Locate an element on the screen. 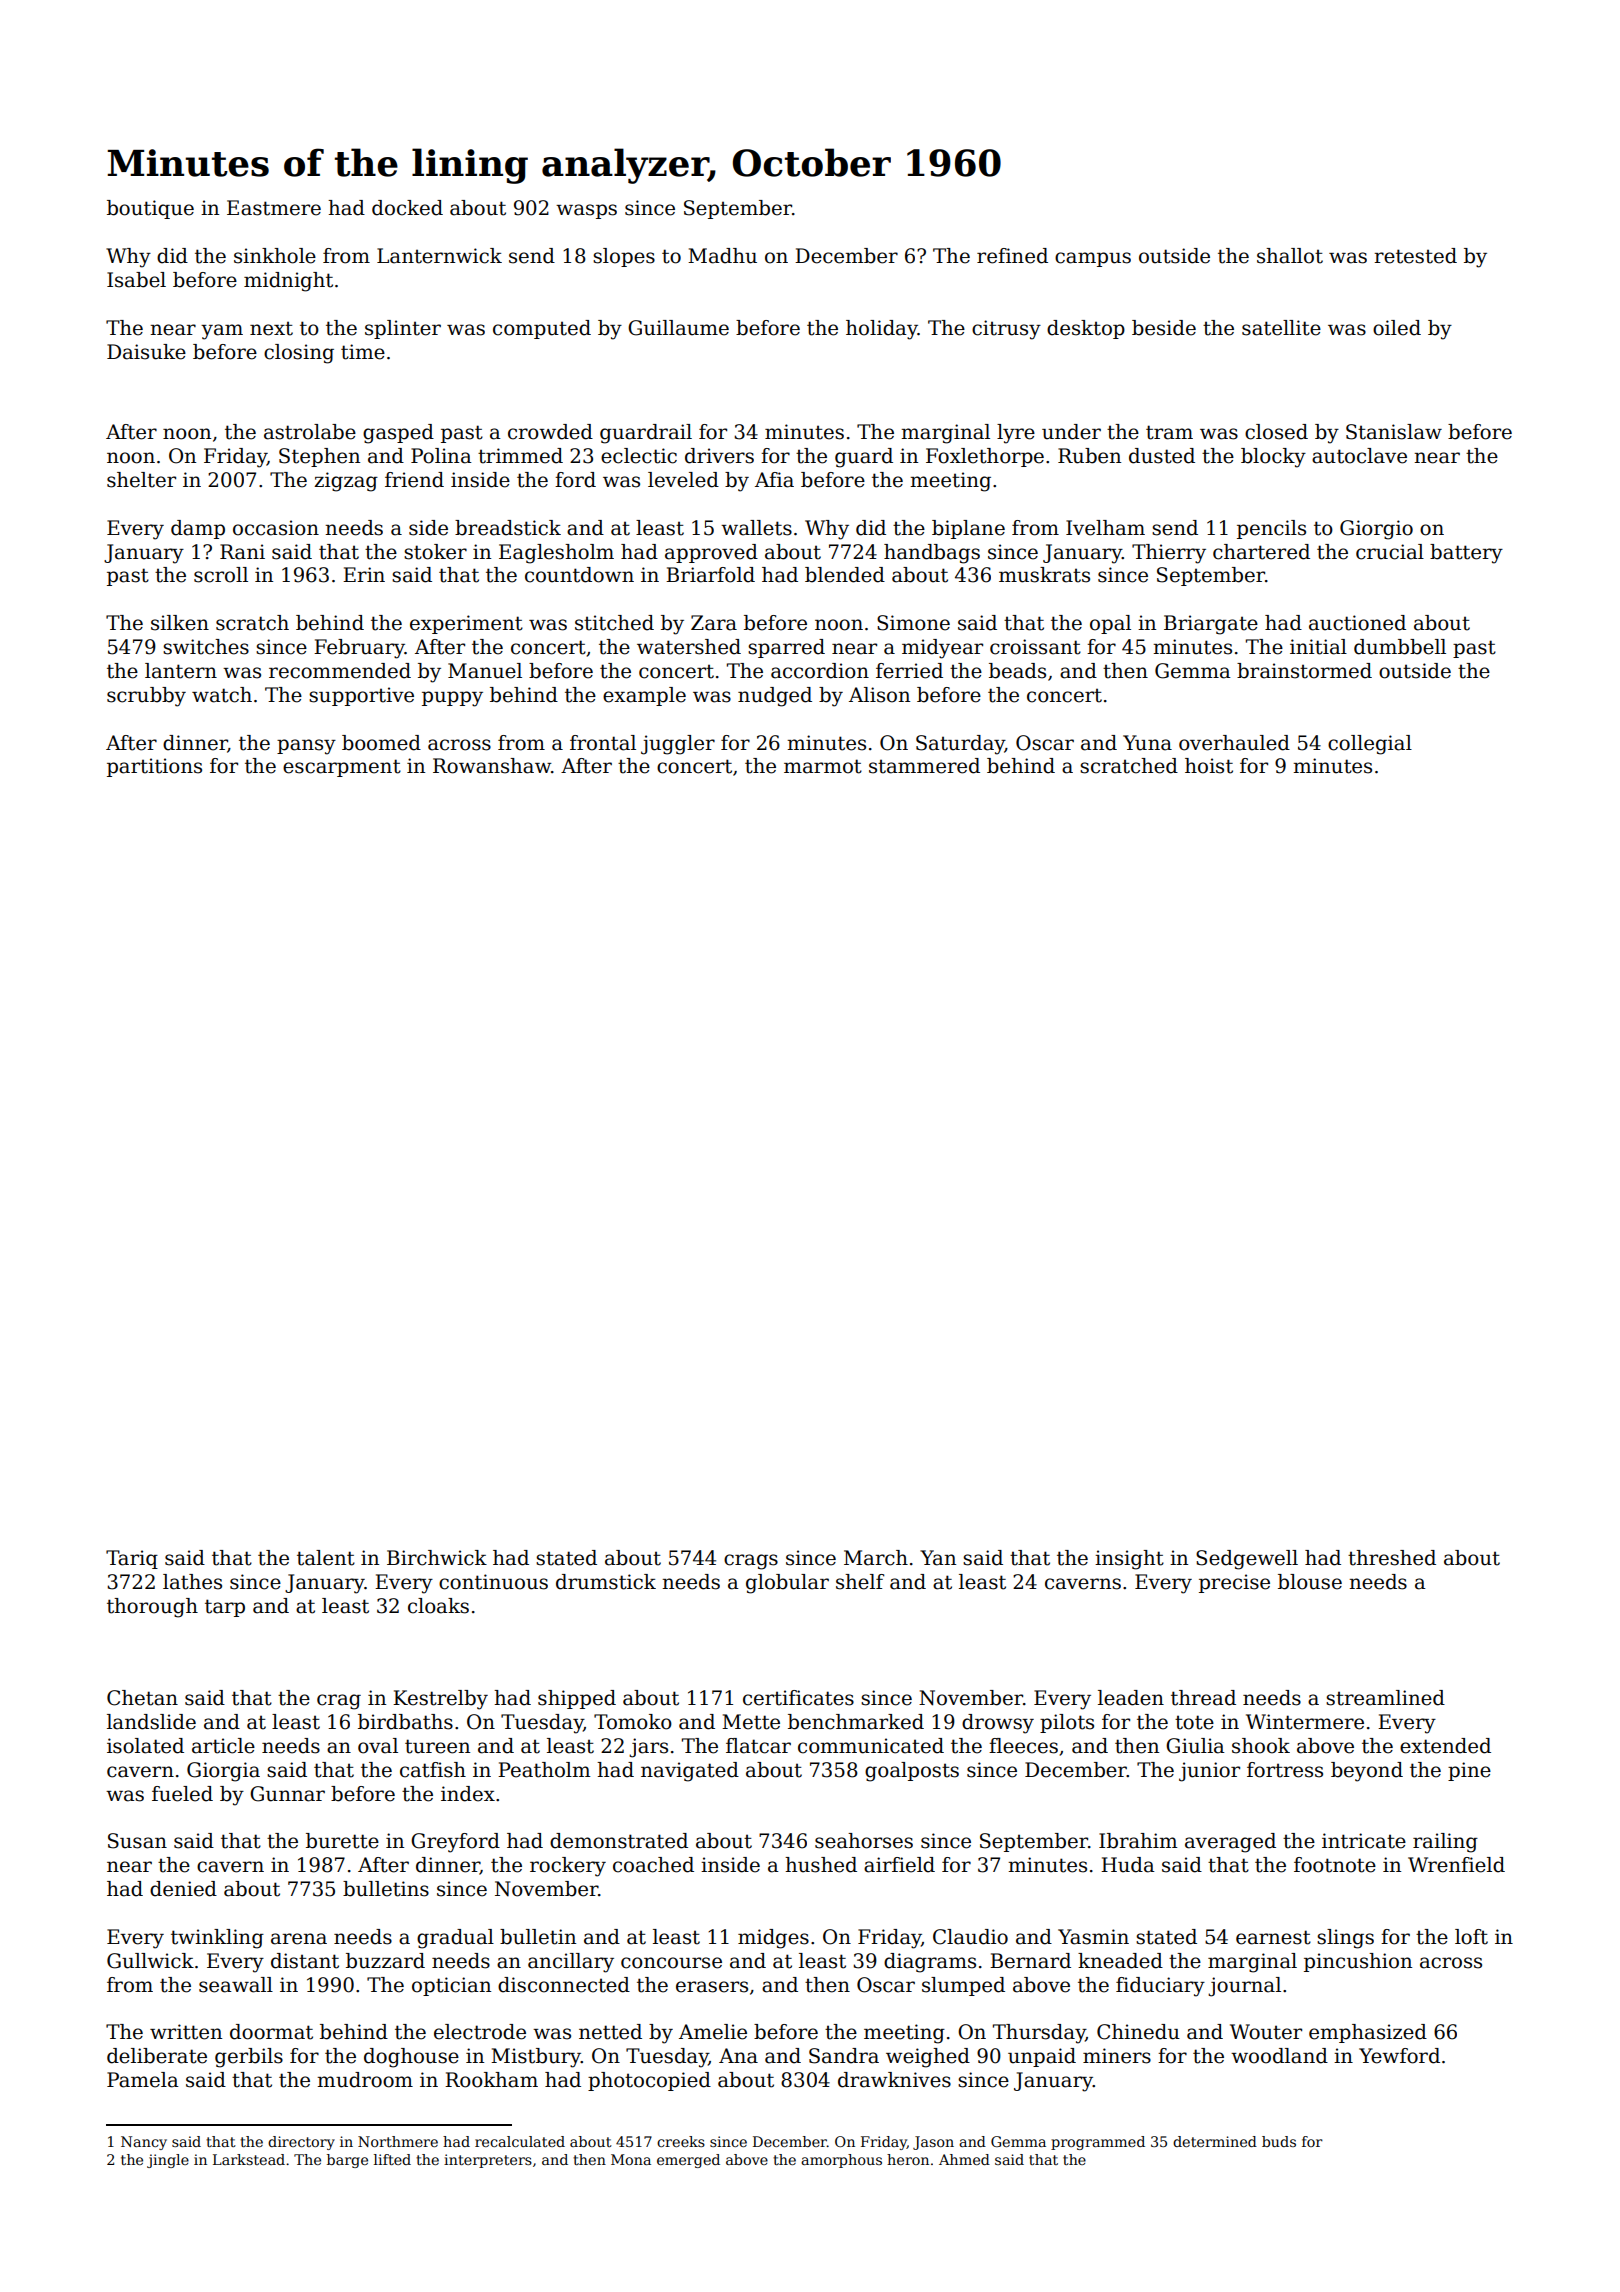  sinkhole is located at coordinates (275, 256).
